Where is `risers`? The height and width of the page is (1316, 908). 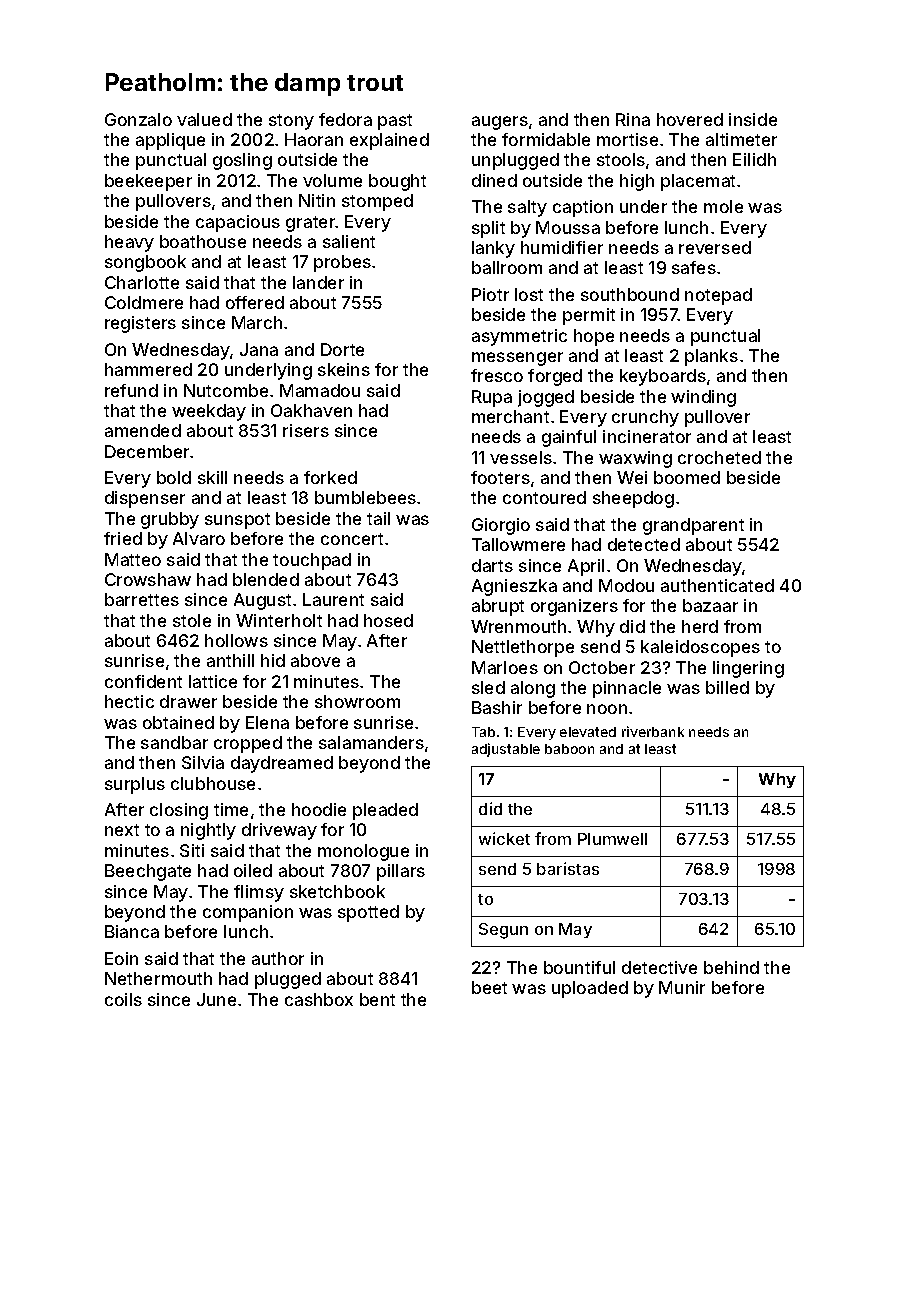 risers is located at coordinates (306, 430).
